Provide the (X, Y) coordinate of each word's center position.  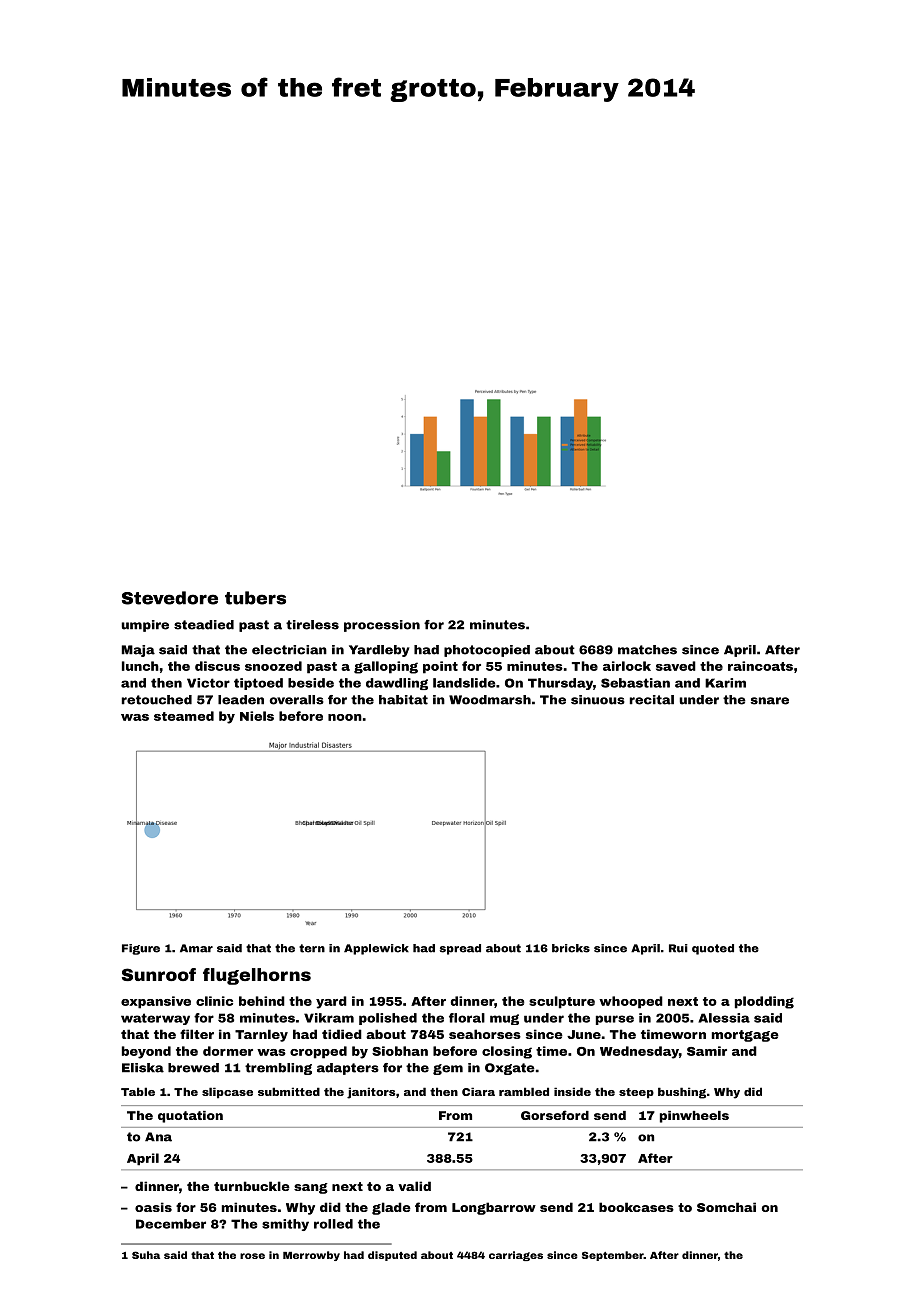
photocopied (487, 651)
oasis (153, 1207)
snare (770, 701)
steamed (184, 716)
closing (507, 1052)
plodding (764, 1002)
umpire (145, 626)
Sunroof (159, 974)
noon (345, 717)
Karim (725, 683)
